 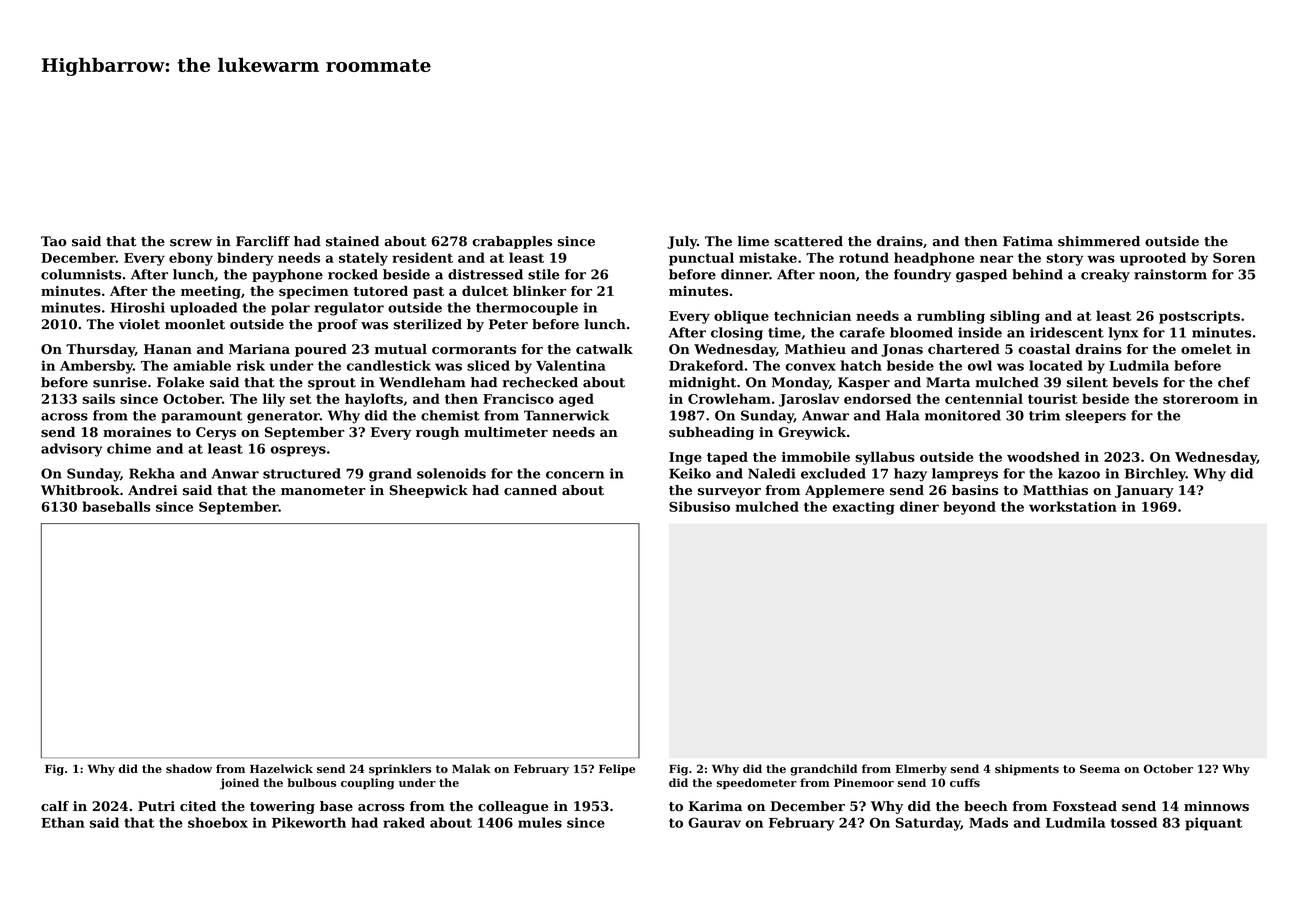 I want to click on shimmered, so click(x=1099, y=241).
